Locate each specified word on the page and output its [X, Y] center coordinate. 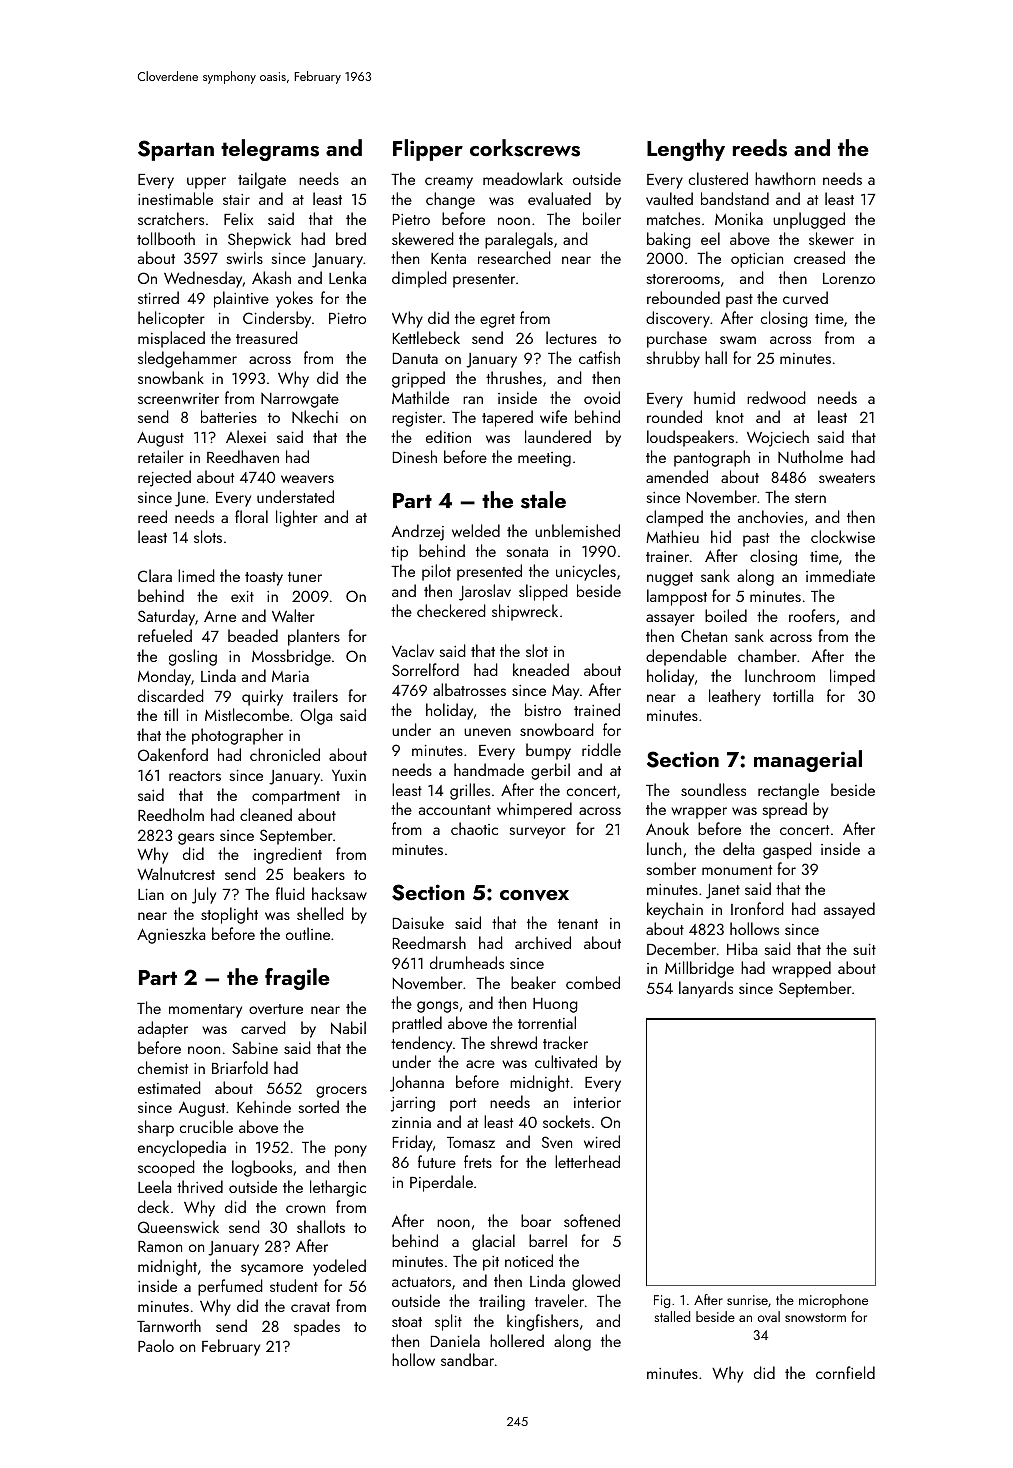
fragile [297, 979]
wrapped [801, 969]
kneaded [541, 669]
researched [514, 257]
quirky [262, 697]
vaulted [669, 198]
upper [206, 183]
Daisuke [418, 922]
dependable [686, 657]
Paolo [156, 1345]
